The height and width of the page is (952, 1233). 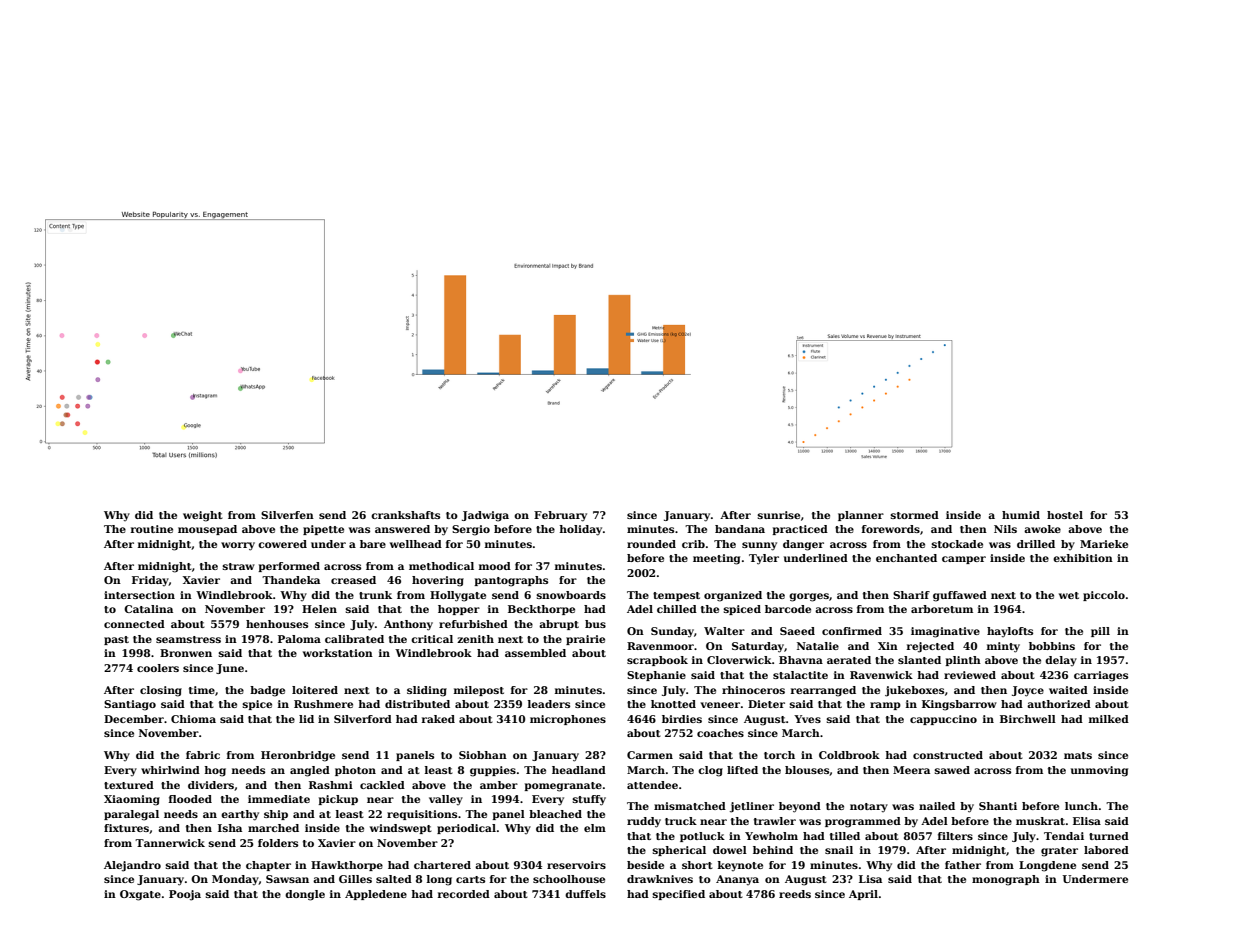 I want to click on Joyce, so click(x=1028, y=691).
